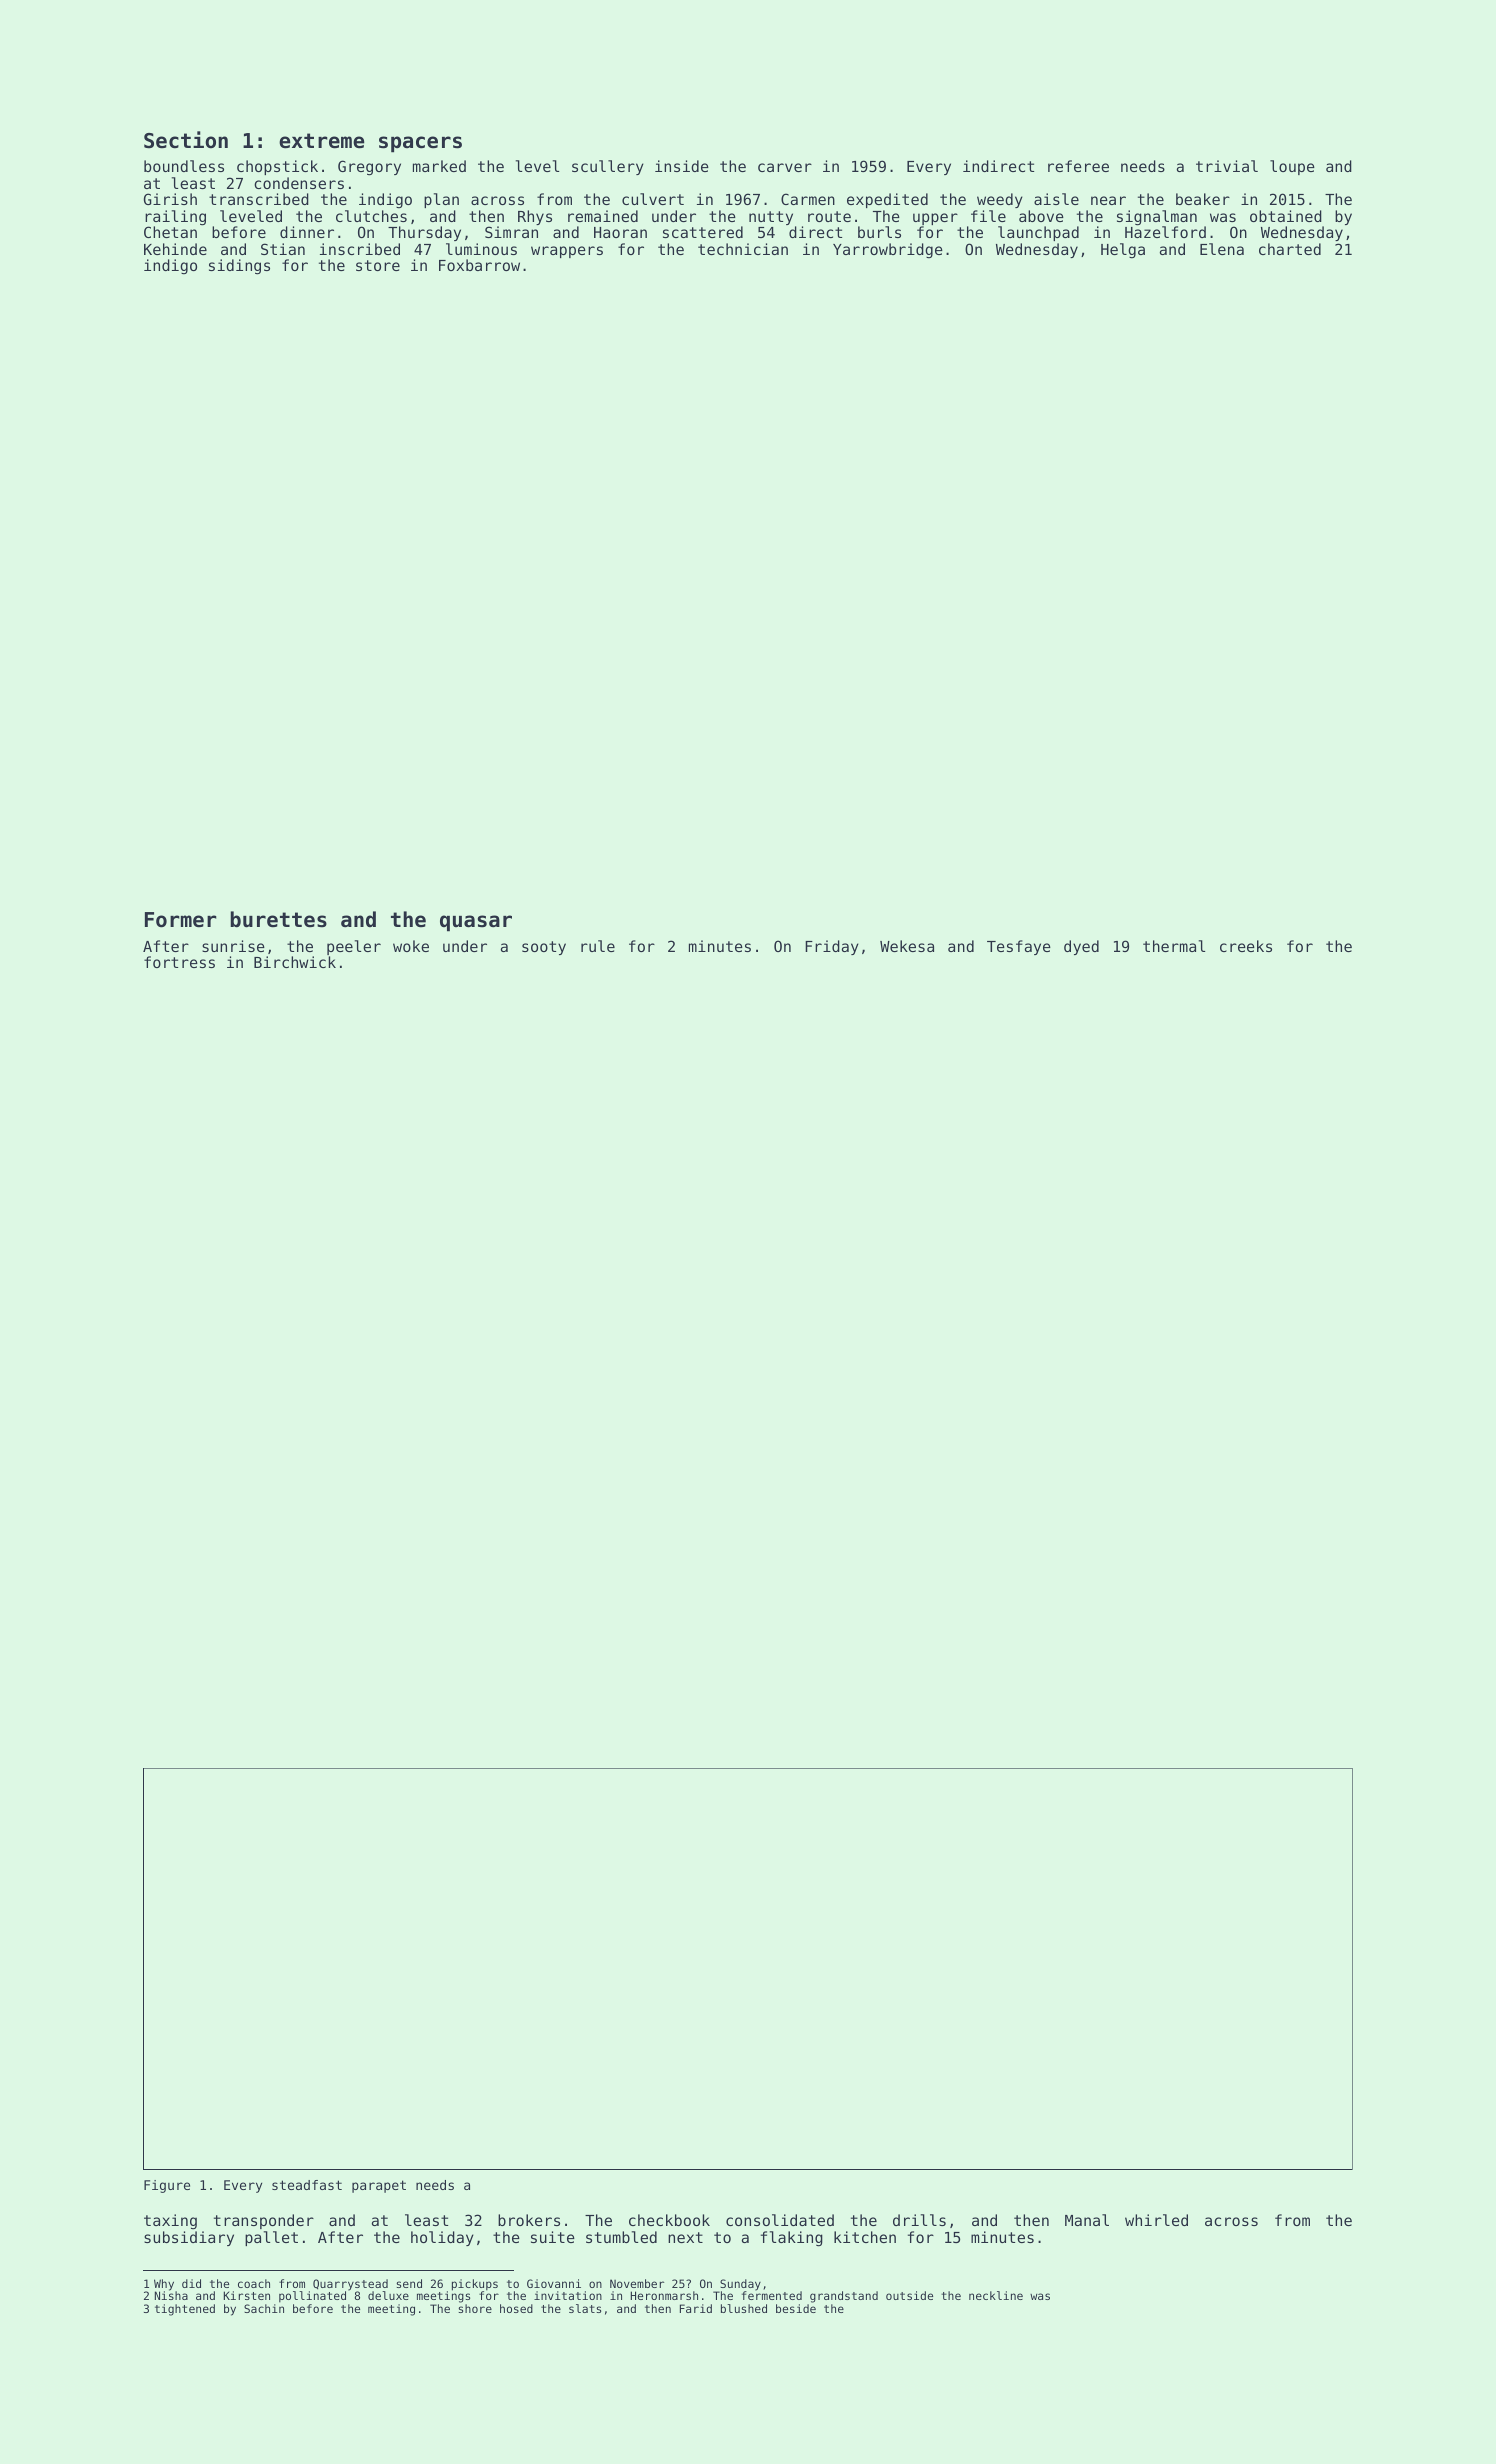 The image size is (1496, 2464). Describe the element at coordinates (167, 2186) in the document. I see `Figure` at that location.
